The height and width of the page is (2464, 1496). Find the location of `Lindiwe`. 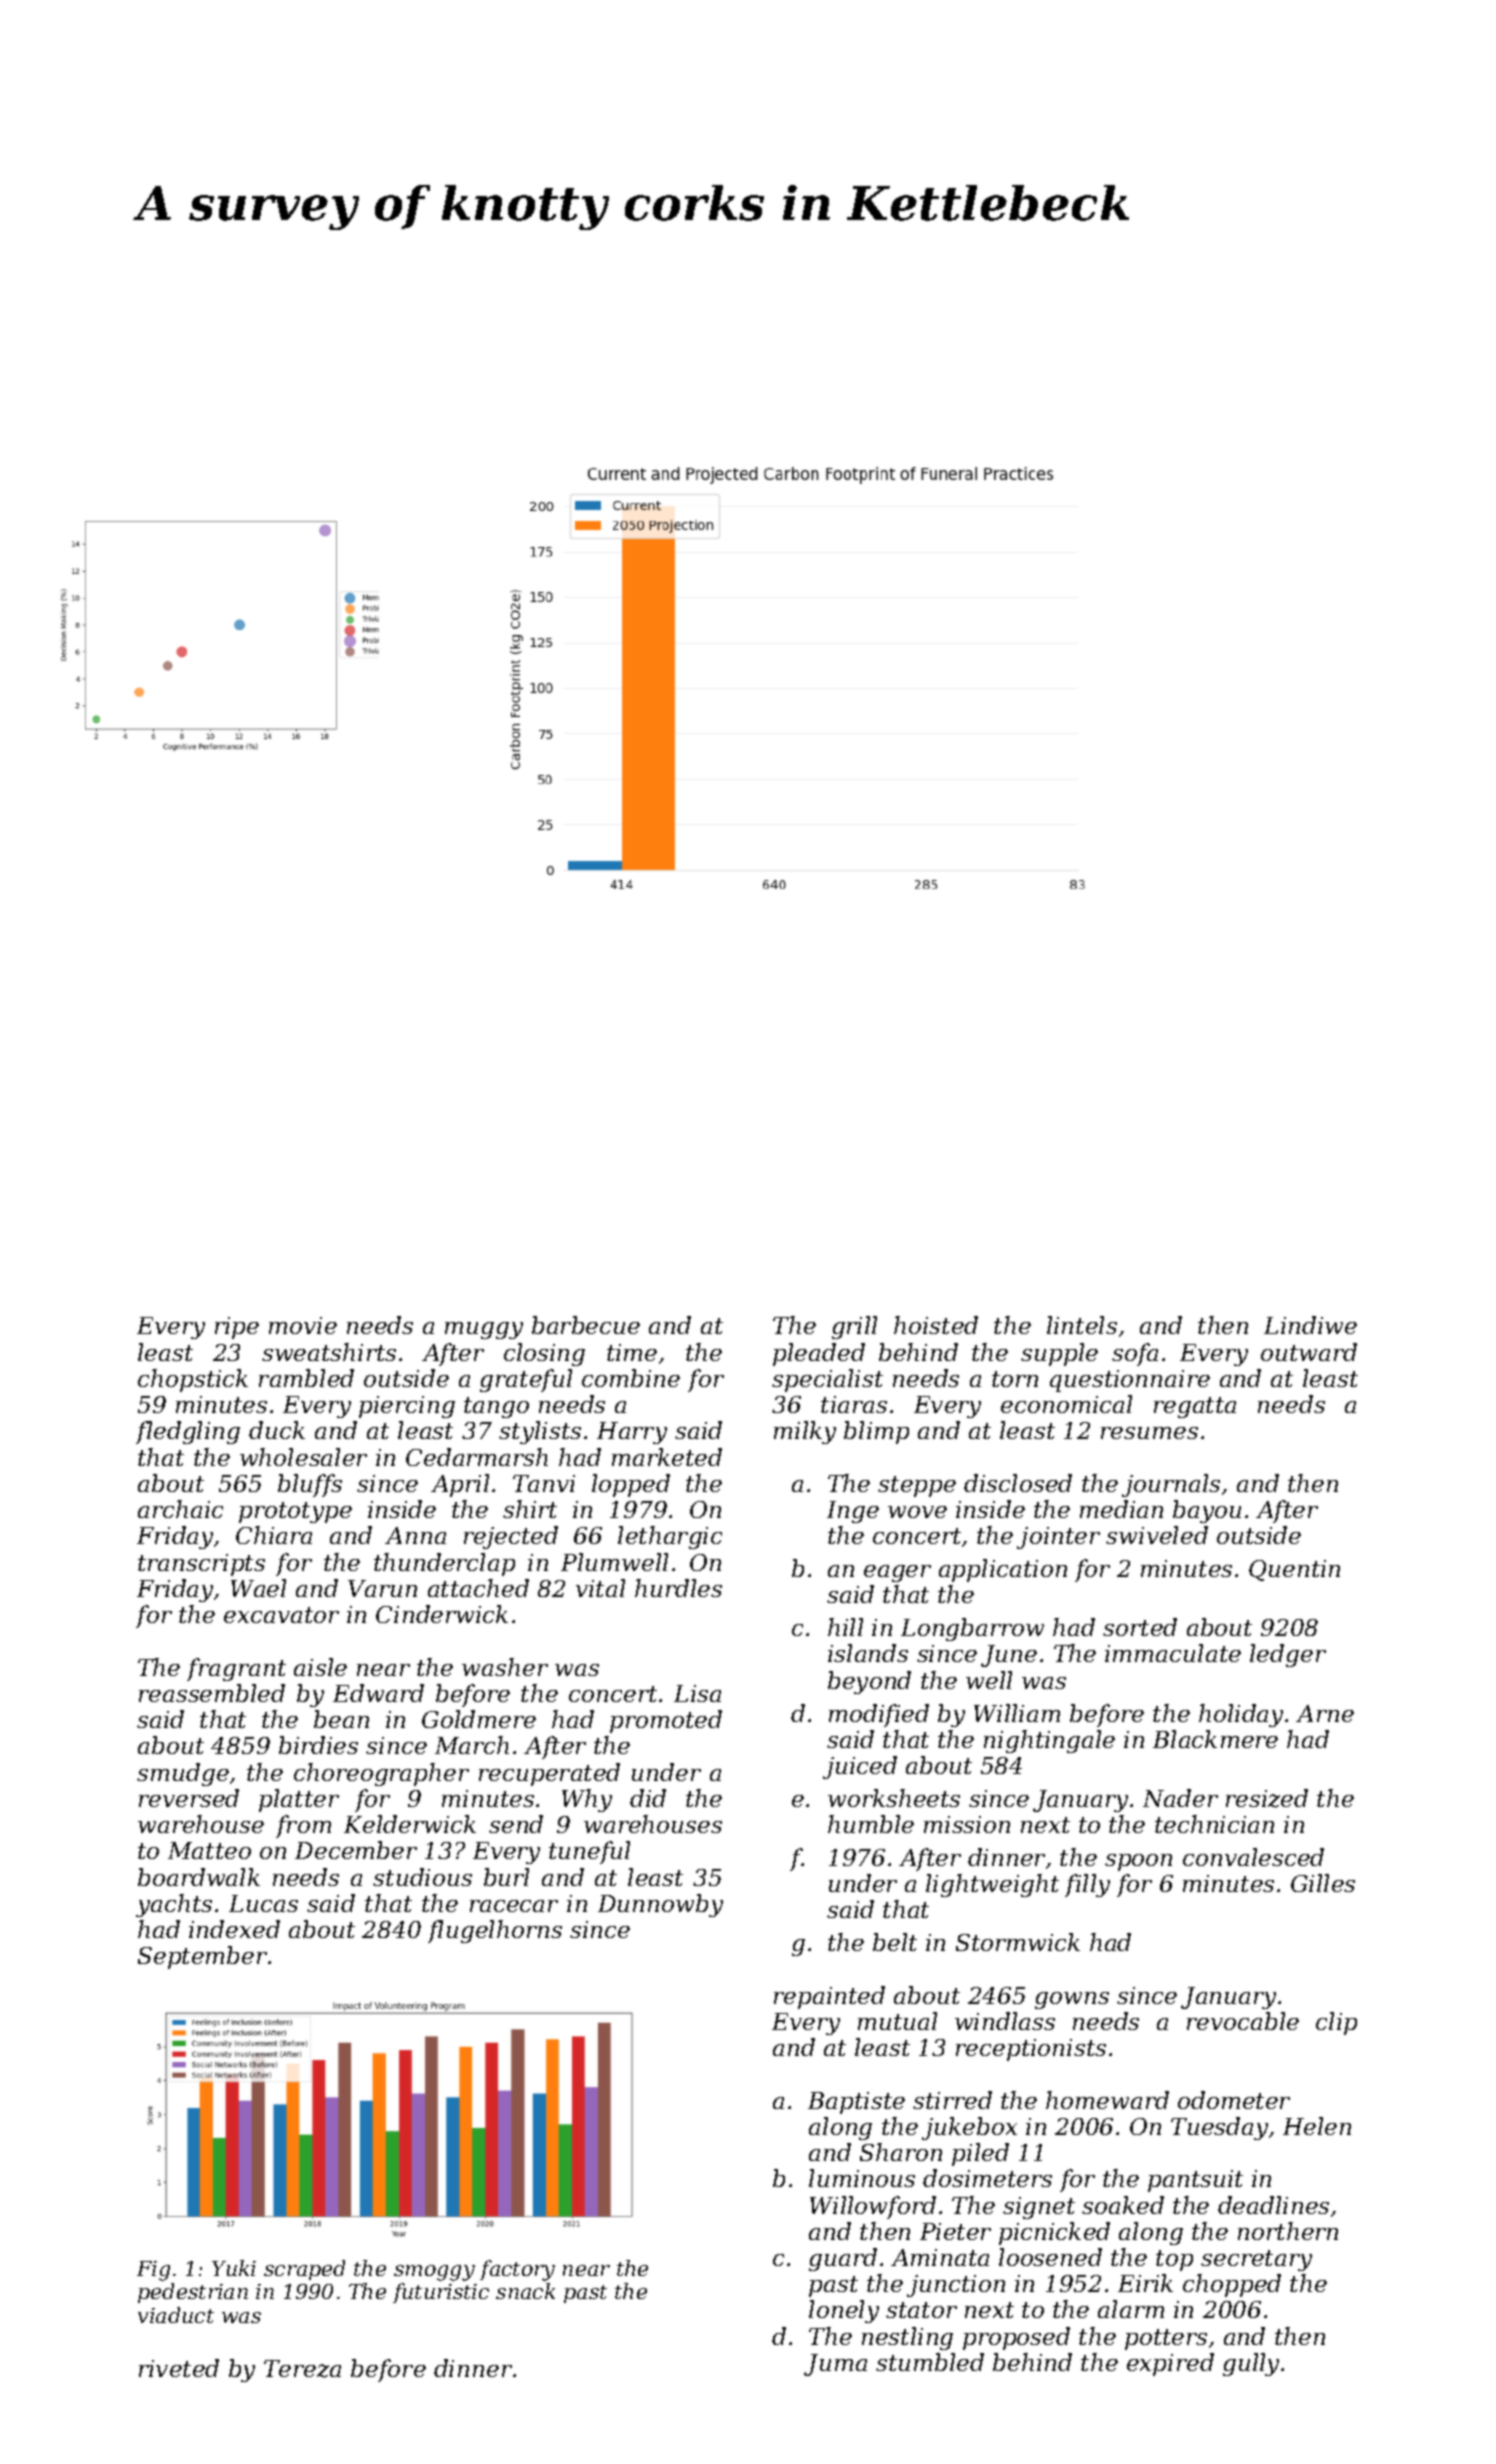

Lindiwe is located at coordinates (1310, 1325).
